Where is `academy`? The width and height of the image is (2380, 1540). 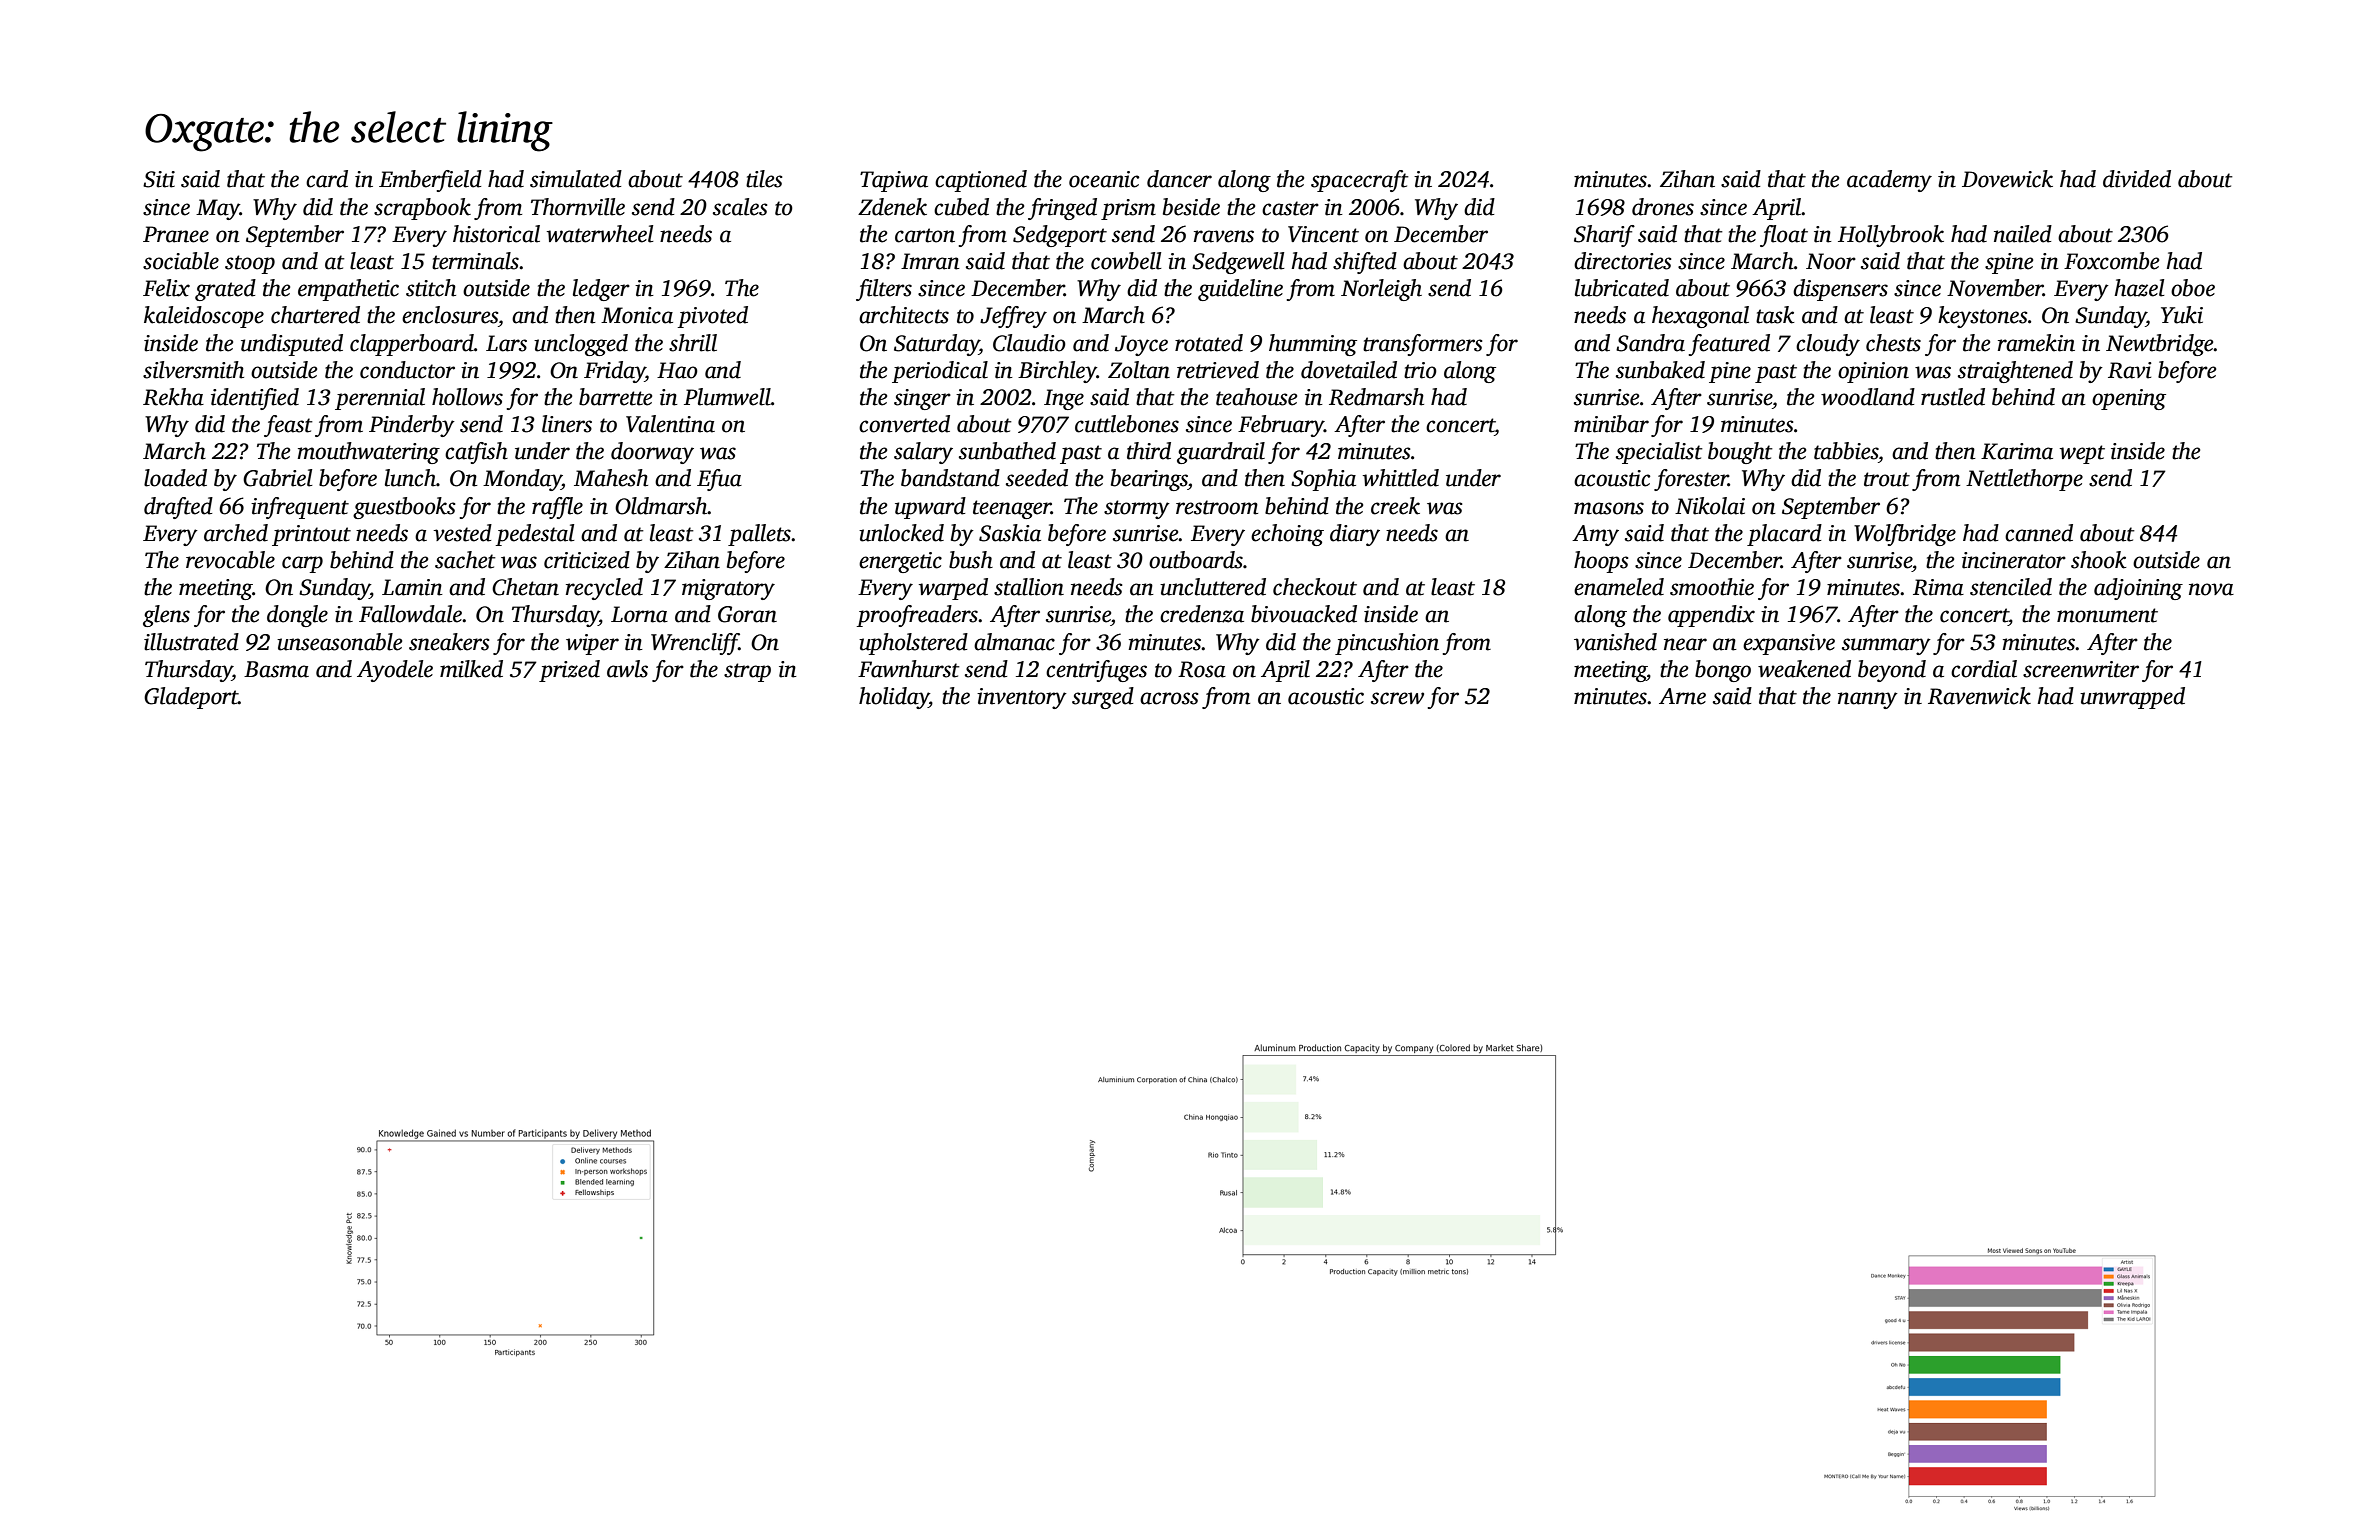 academy is located at coordinates (1889, 181).
